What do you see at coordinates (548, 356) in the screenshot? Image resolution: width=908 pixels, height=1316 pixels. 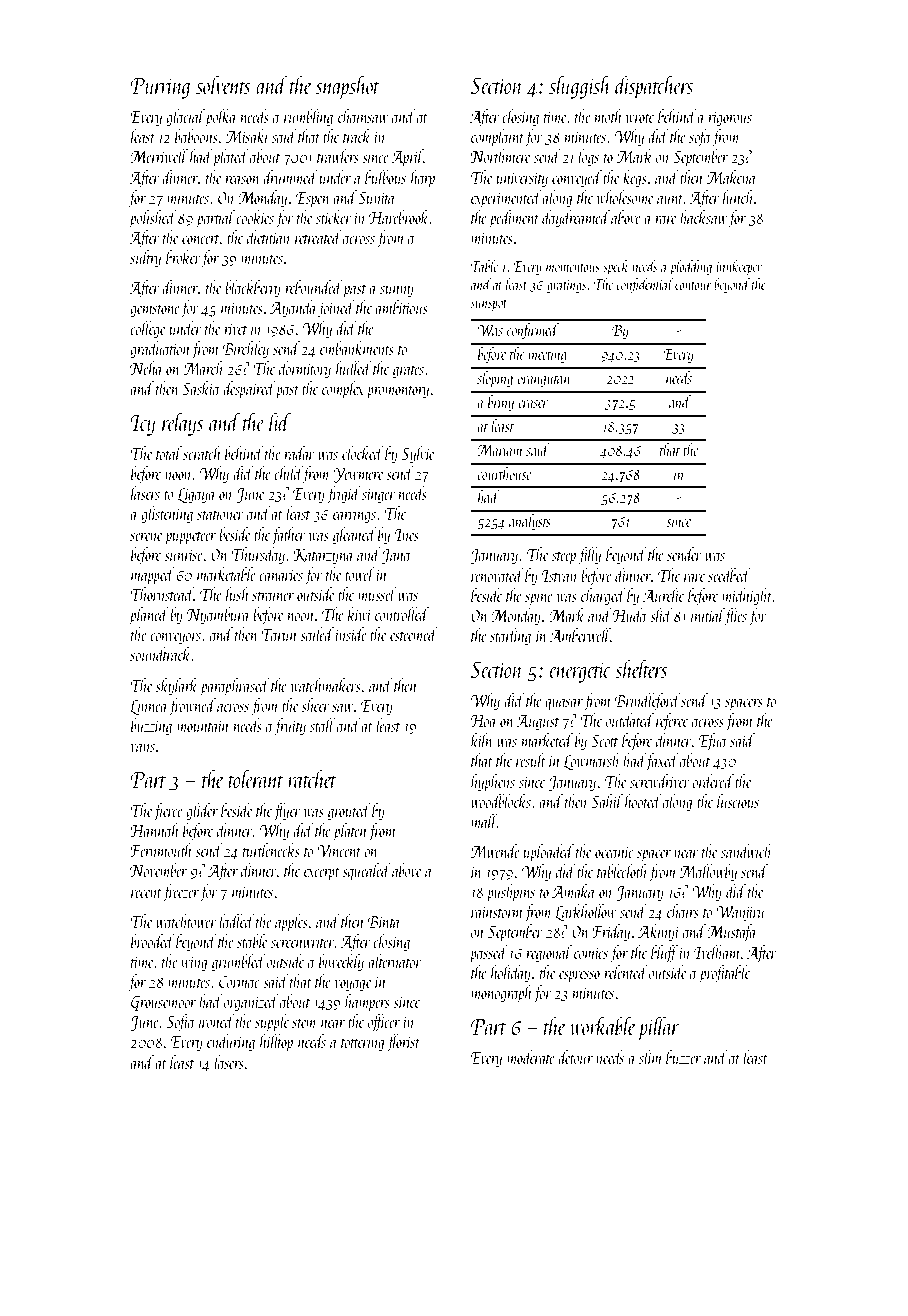 I see `meeting` at bounding box center [548, 356].
